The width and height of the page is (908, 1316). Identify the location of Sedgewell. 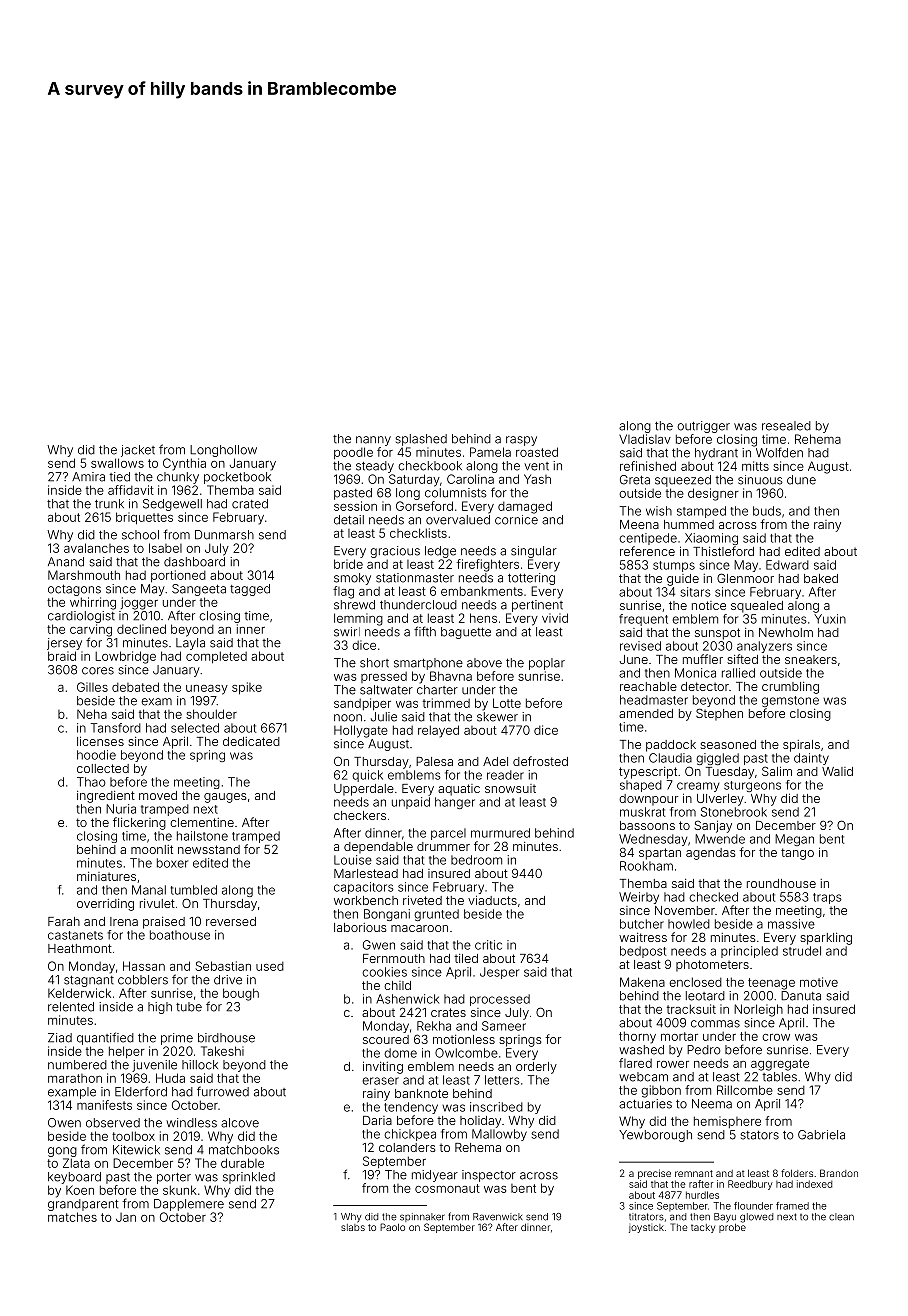
(172, 505).
